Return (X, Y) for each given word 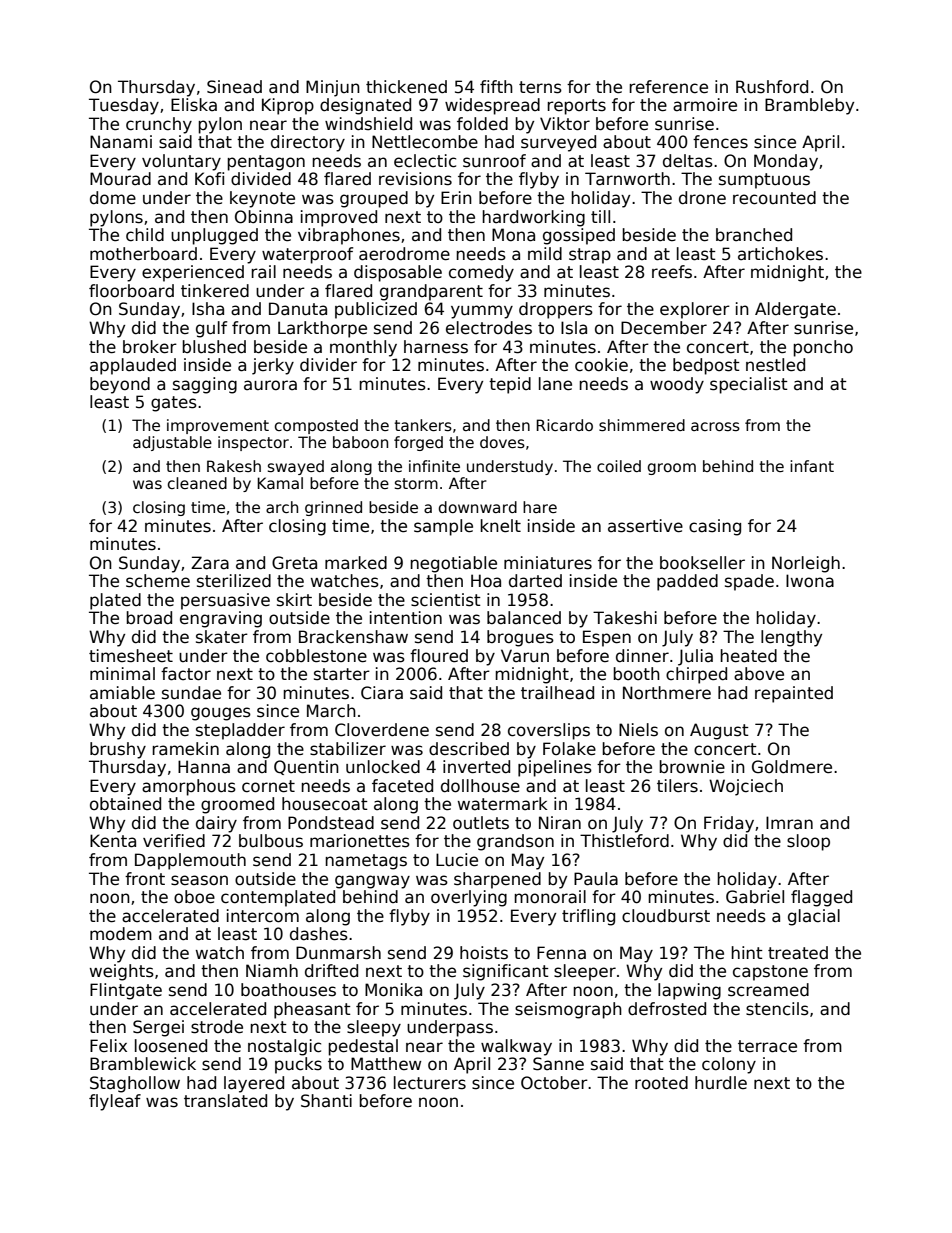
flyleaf (115, 1102)
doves (502, 442)
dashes (319, 934)
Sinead (234, 87)
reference (668, 87)
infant (812, 466)
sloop (808, 842)
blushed (214, 347)
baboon (360, 442)
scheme (158, 581)
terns (540, 87)
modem (121, 934)
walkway (516, 1047)
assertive (645, 526)
